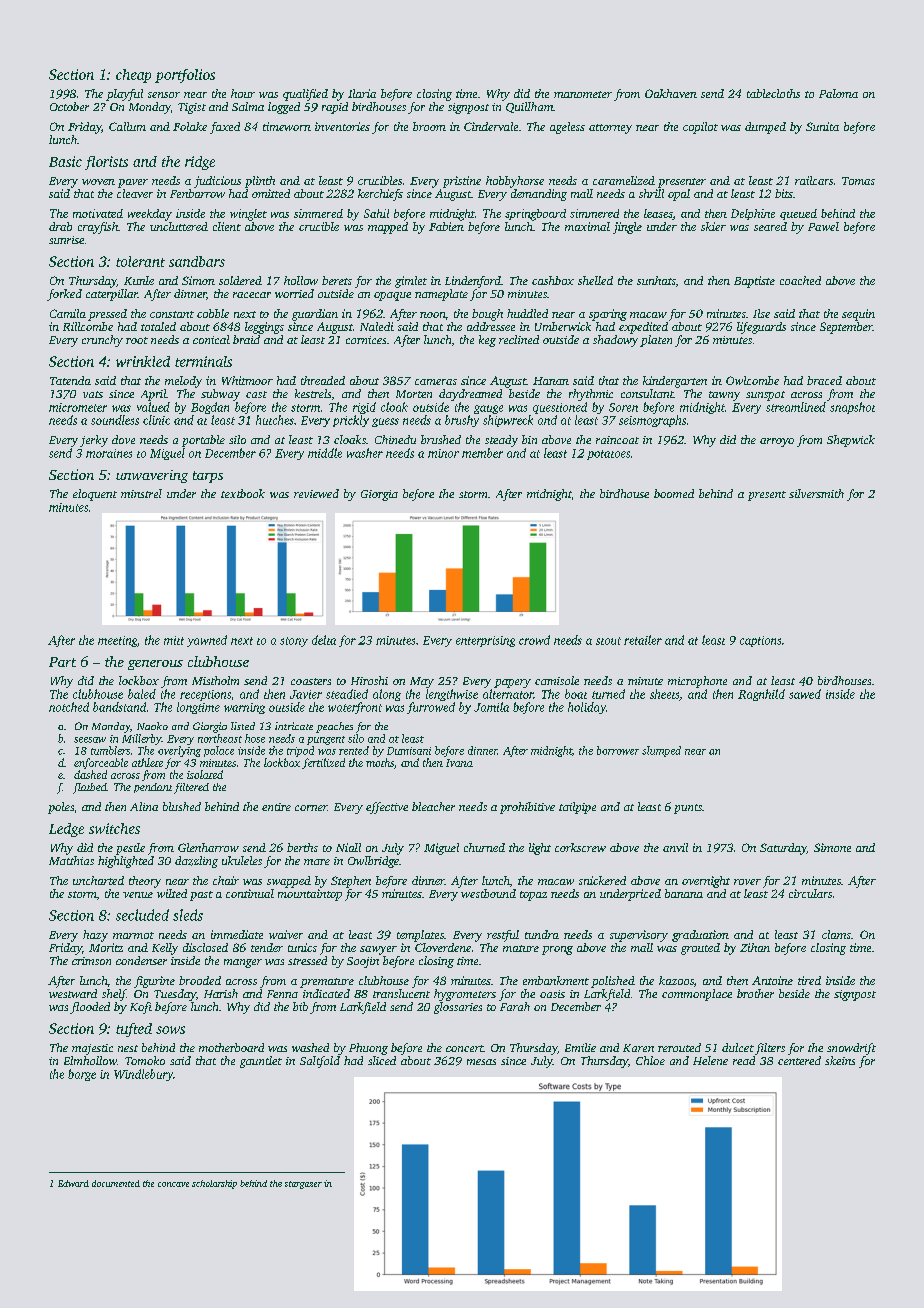 This screenshot has width=924, height=1308. What do you see at coordinates (173, 1184) in the screenshot?
I see `concave` at bounding box center [173, 1184].
